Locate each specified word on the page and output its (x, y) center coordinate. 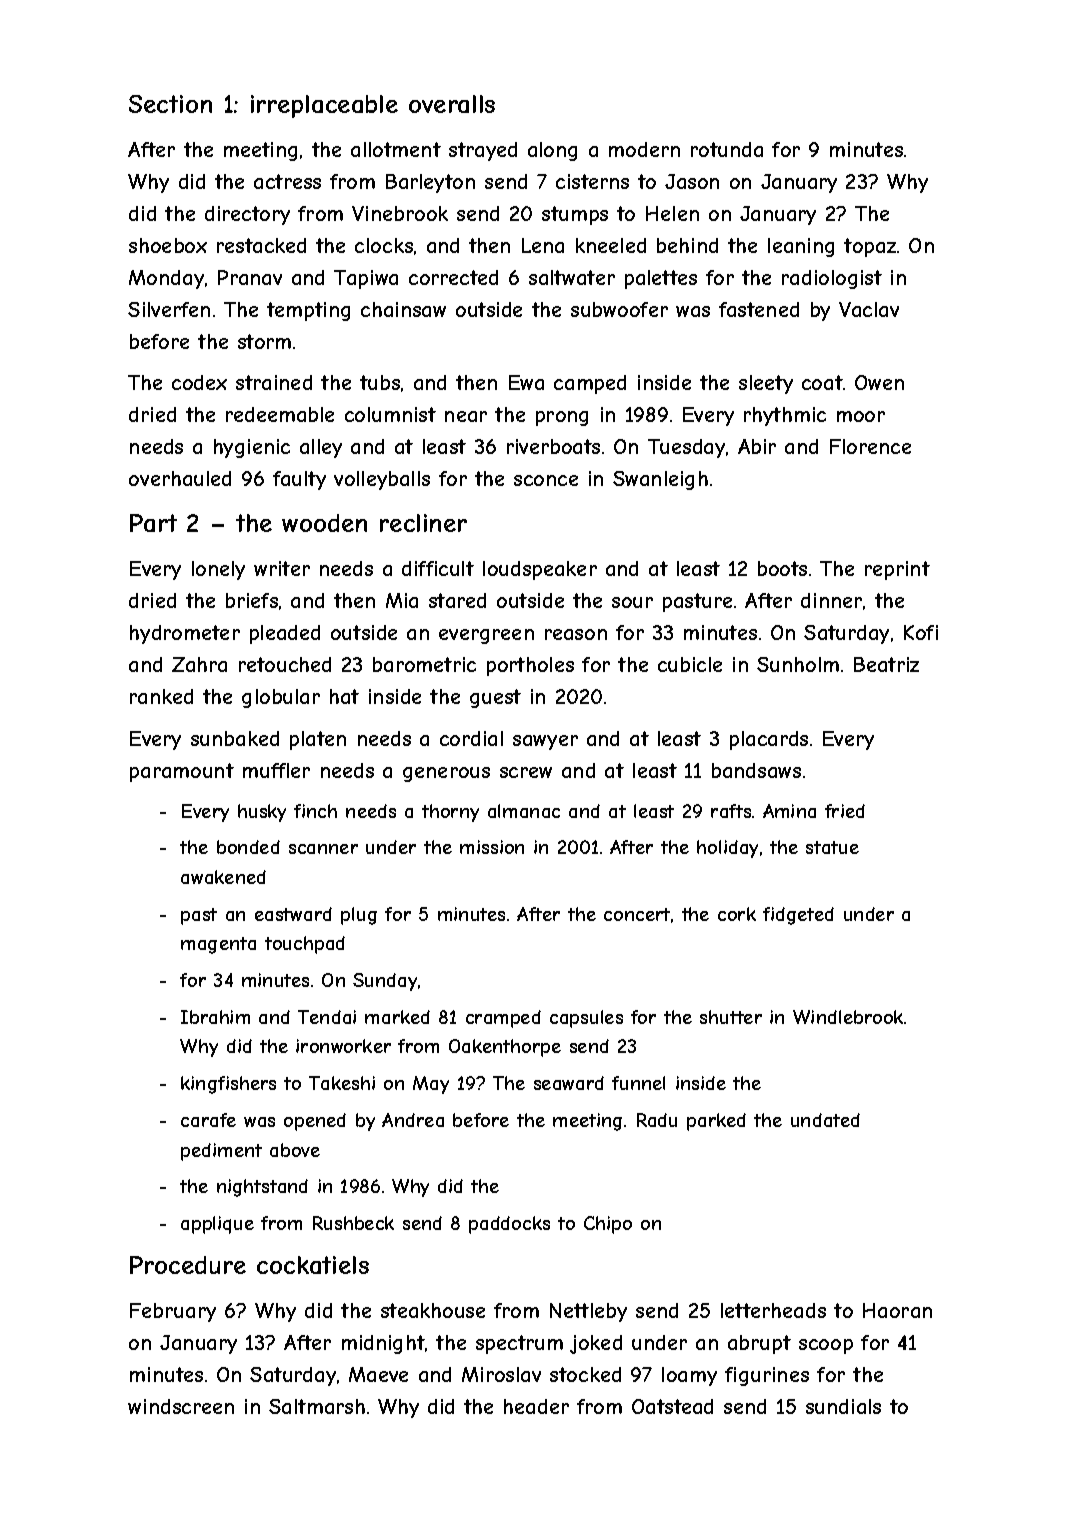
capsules (586, 1019)
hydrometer (185, 634)
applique (217, 1225)
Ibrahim (215, 1017)
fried (845, 811)
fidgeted (798, 916)
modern (644, 149)
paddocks (509, 1225)
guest (495, 698)
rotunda (727, 149)
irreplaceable (324, 106)
